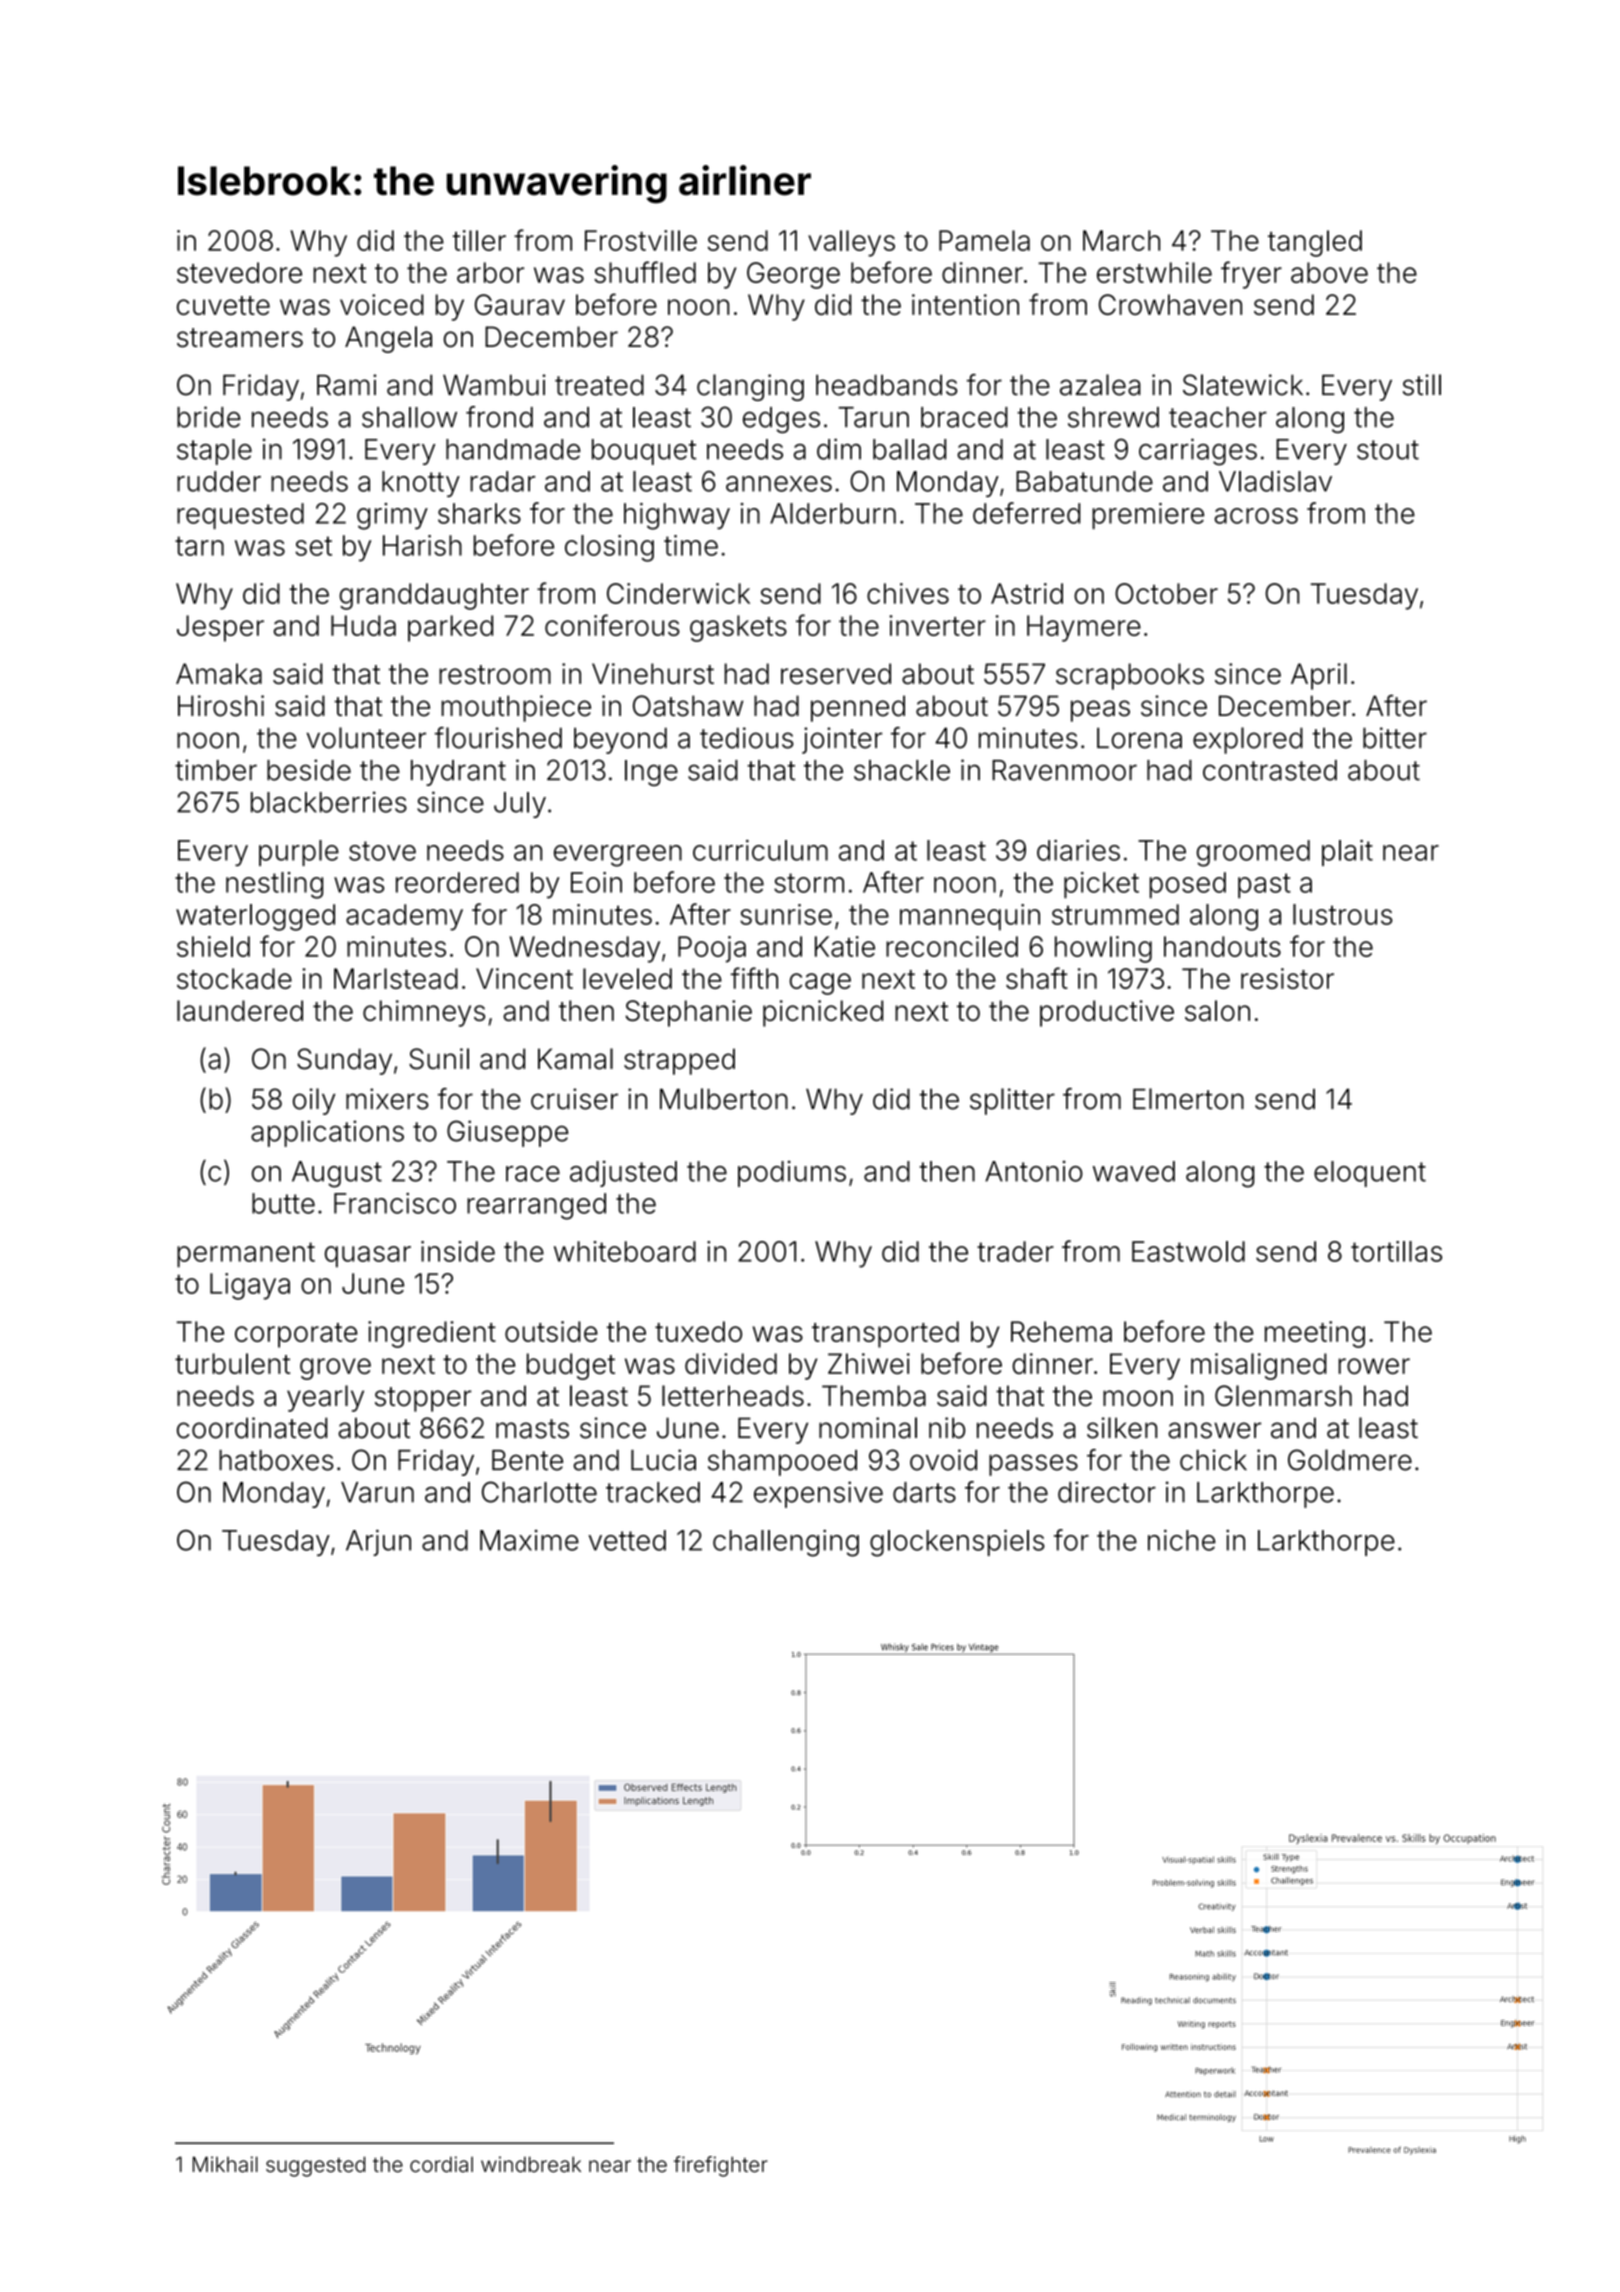  Describe the element at coordinates (531, 2164) in the screenshot. I see `windbreak` at that location.
